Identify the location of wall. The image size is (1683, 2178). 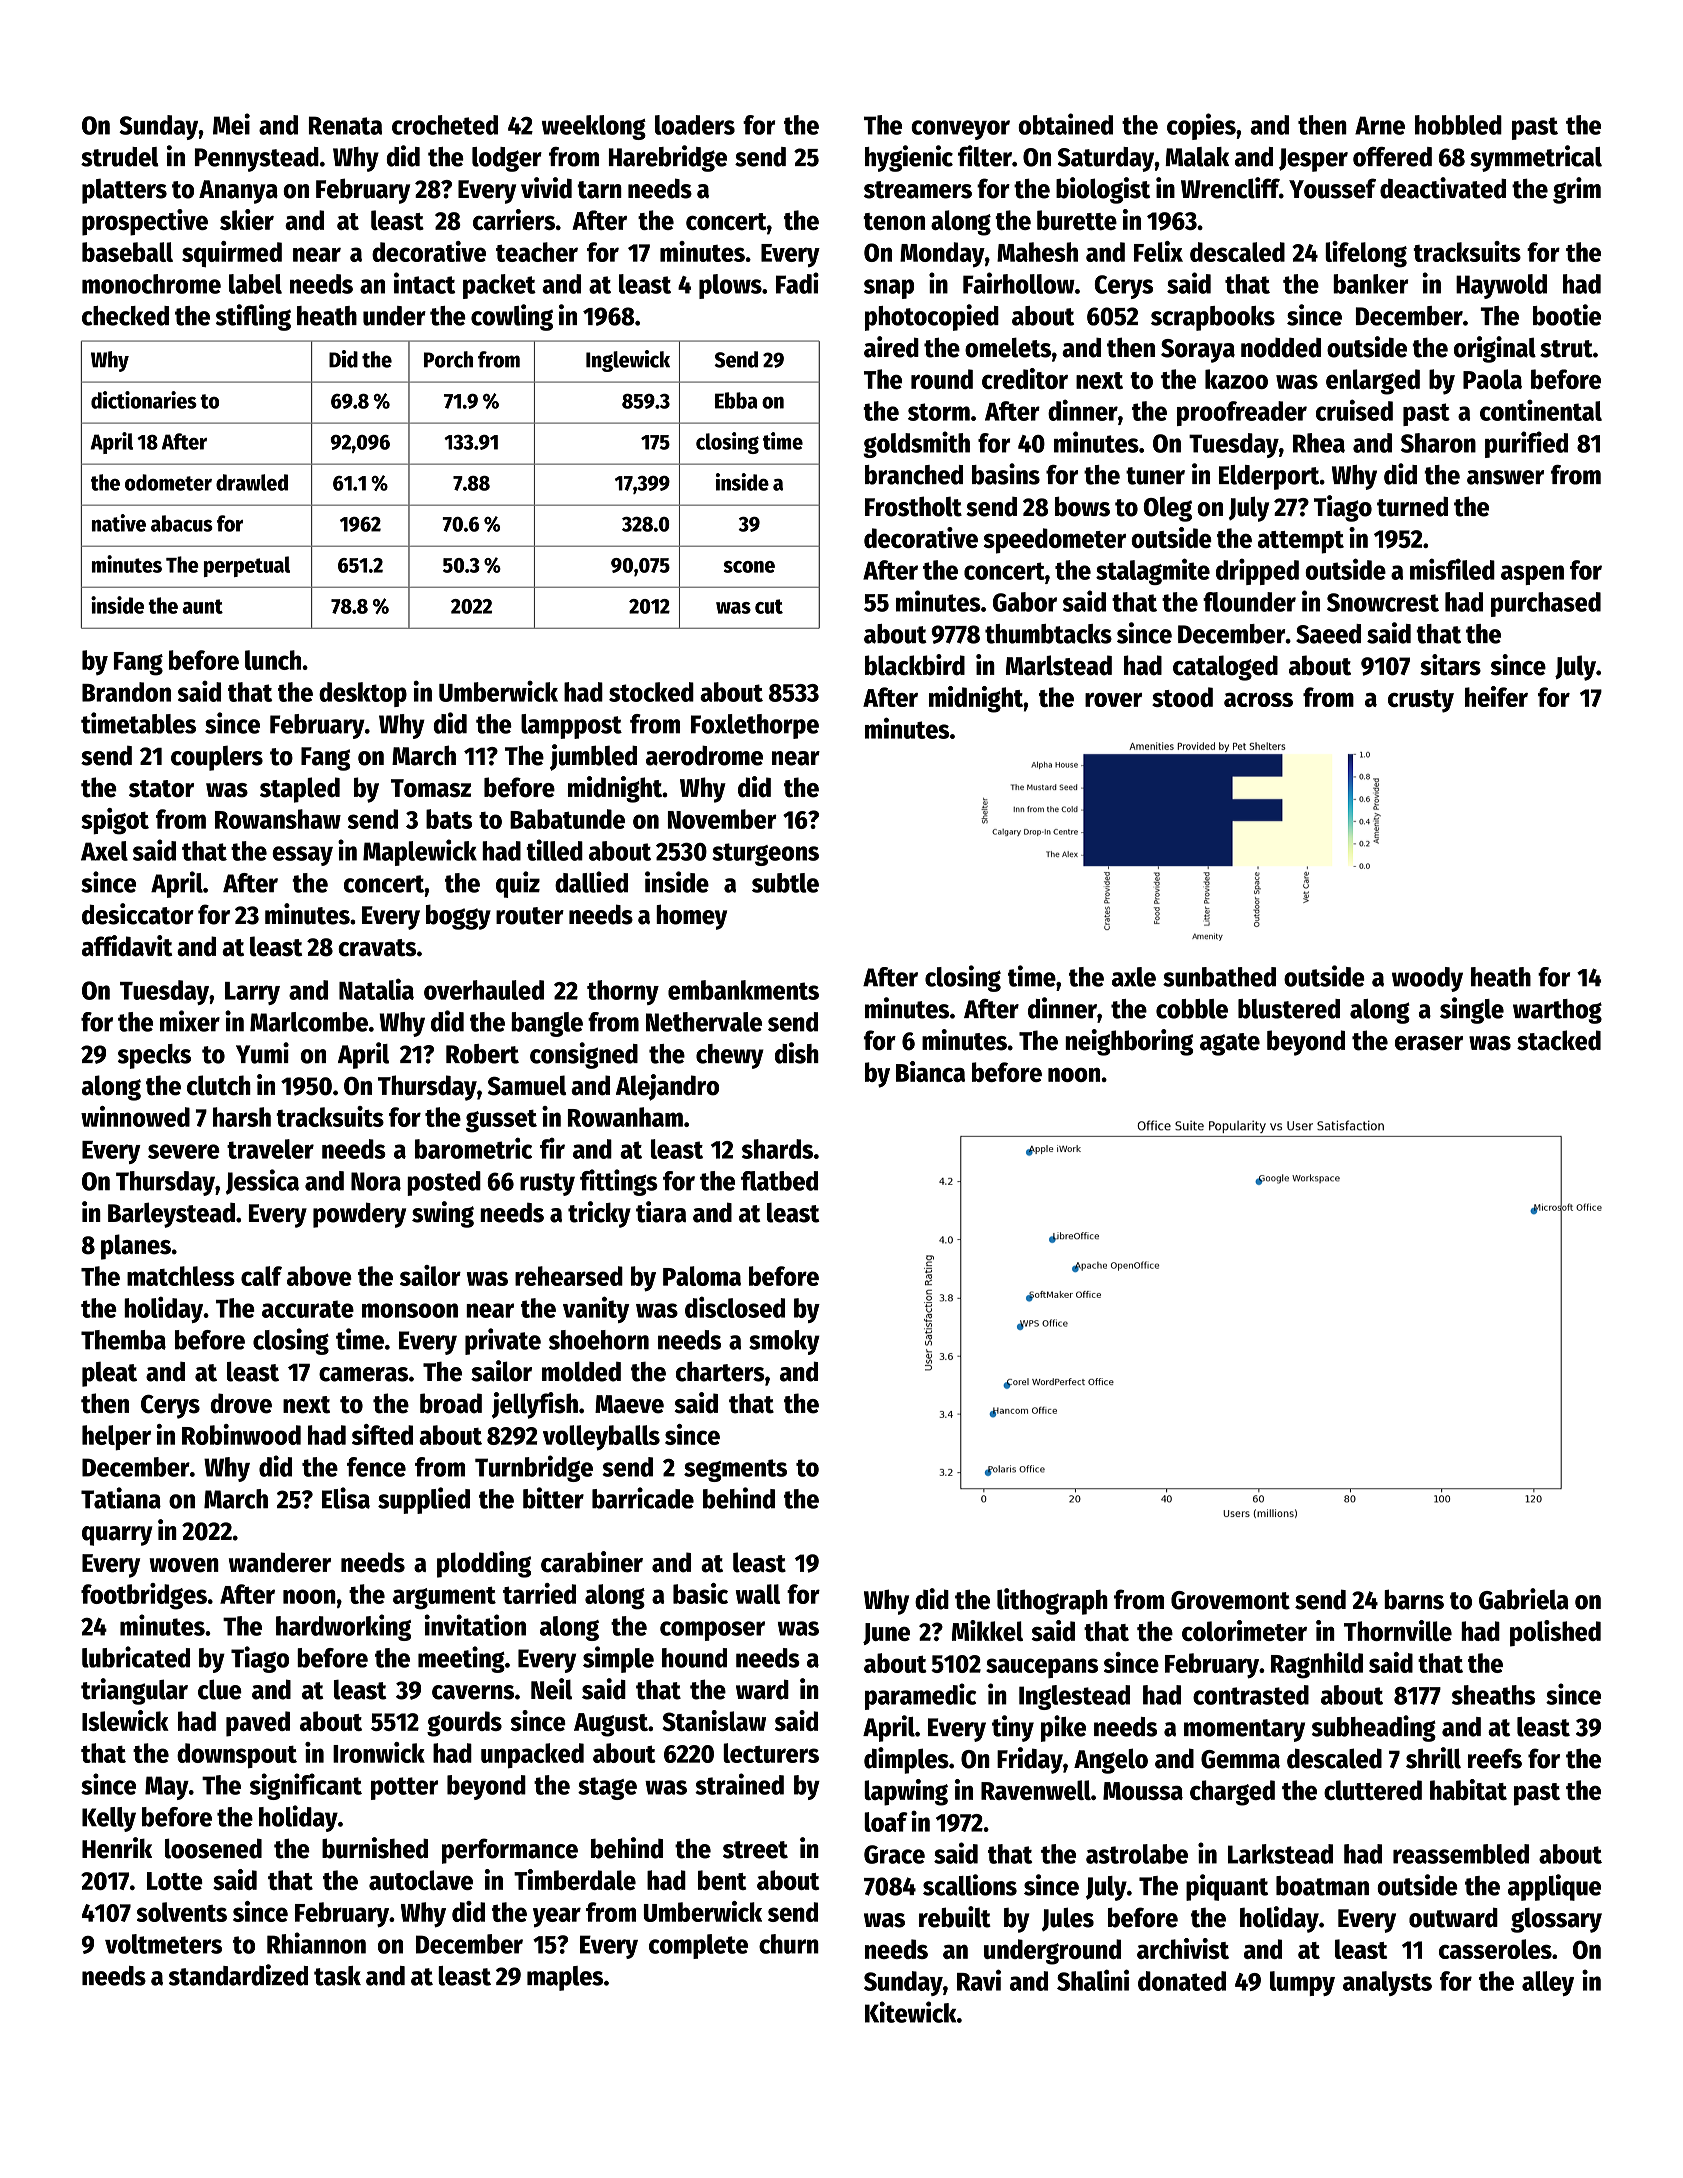
(758, 1594).
